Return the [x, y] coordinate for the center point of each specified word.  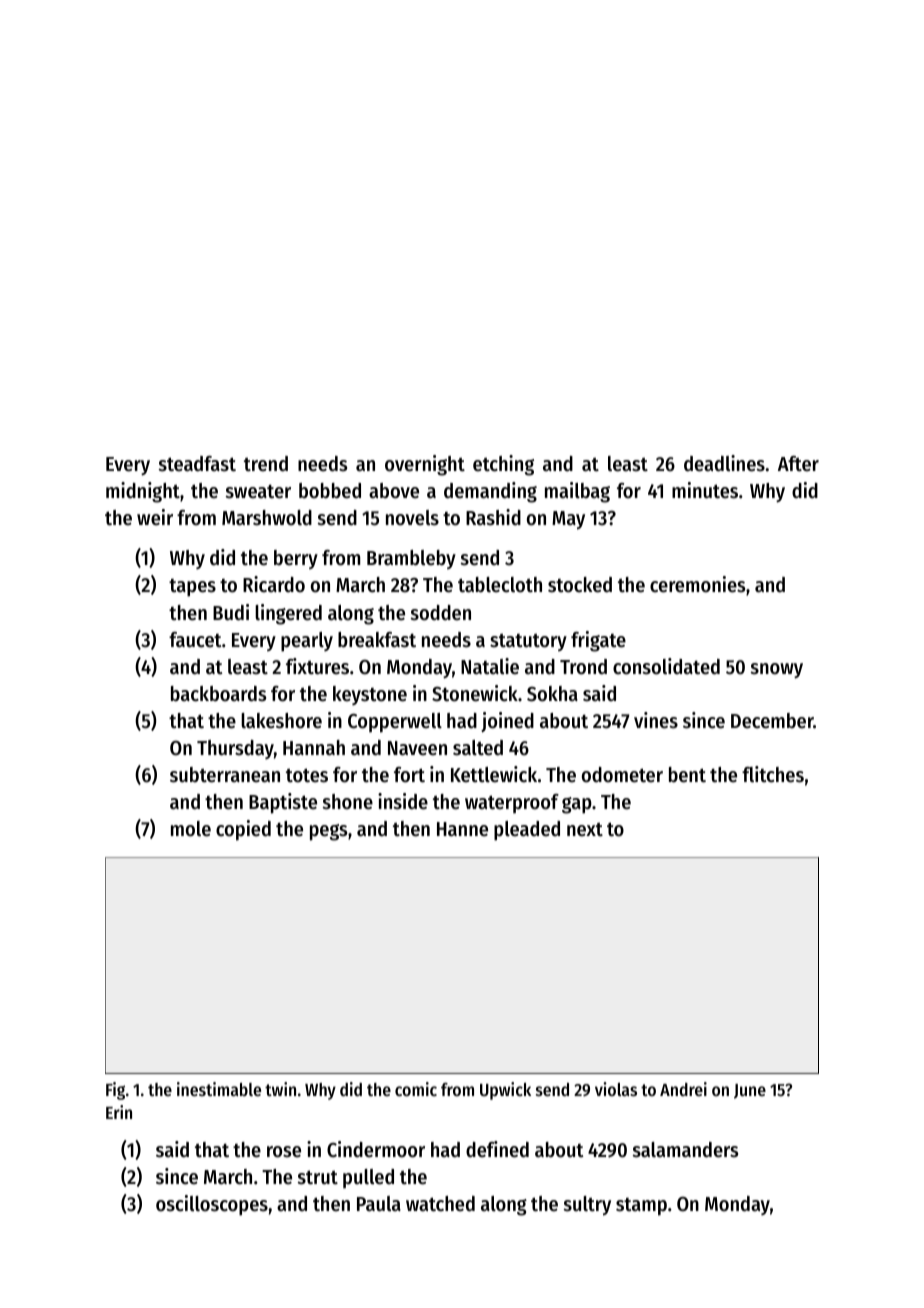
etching [503, 465]
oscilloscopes [212, 1205]
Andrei [683, 1089]
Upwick [505, 1091]
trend [266, 464]
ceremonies [697, 584]
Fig [115, 1091]
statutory [528, 642]
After [798, 464]
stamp [641, 1207]
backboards [218, 694]
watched [440, 1204]
